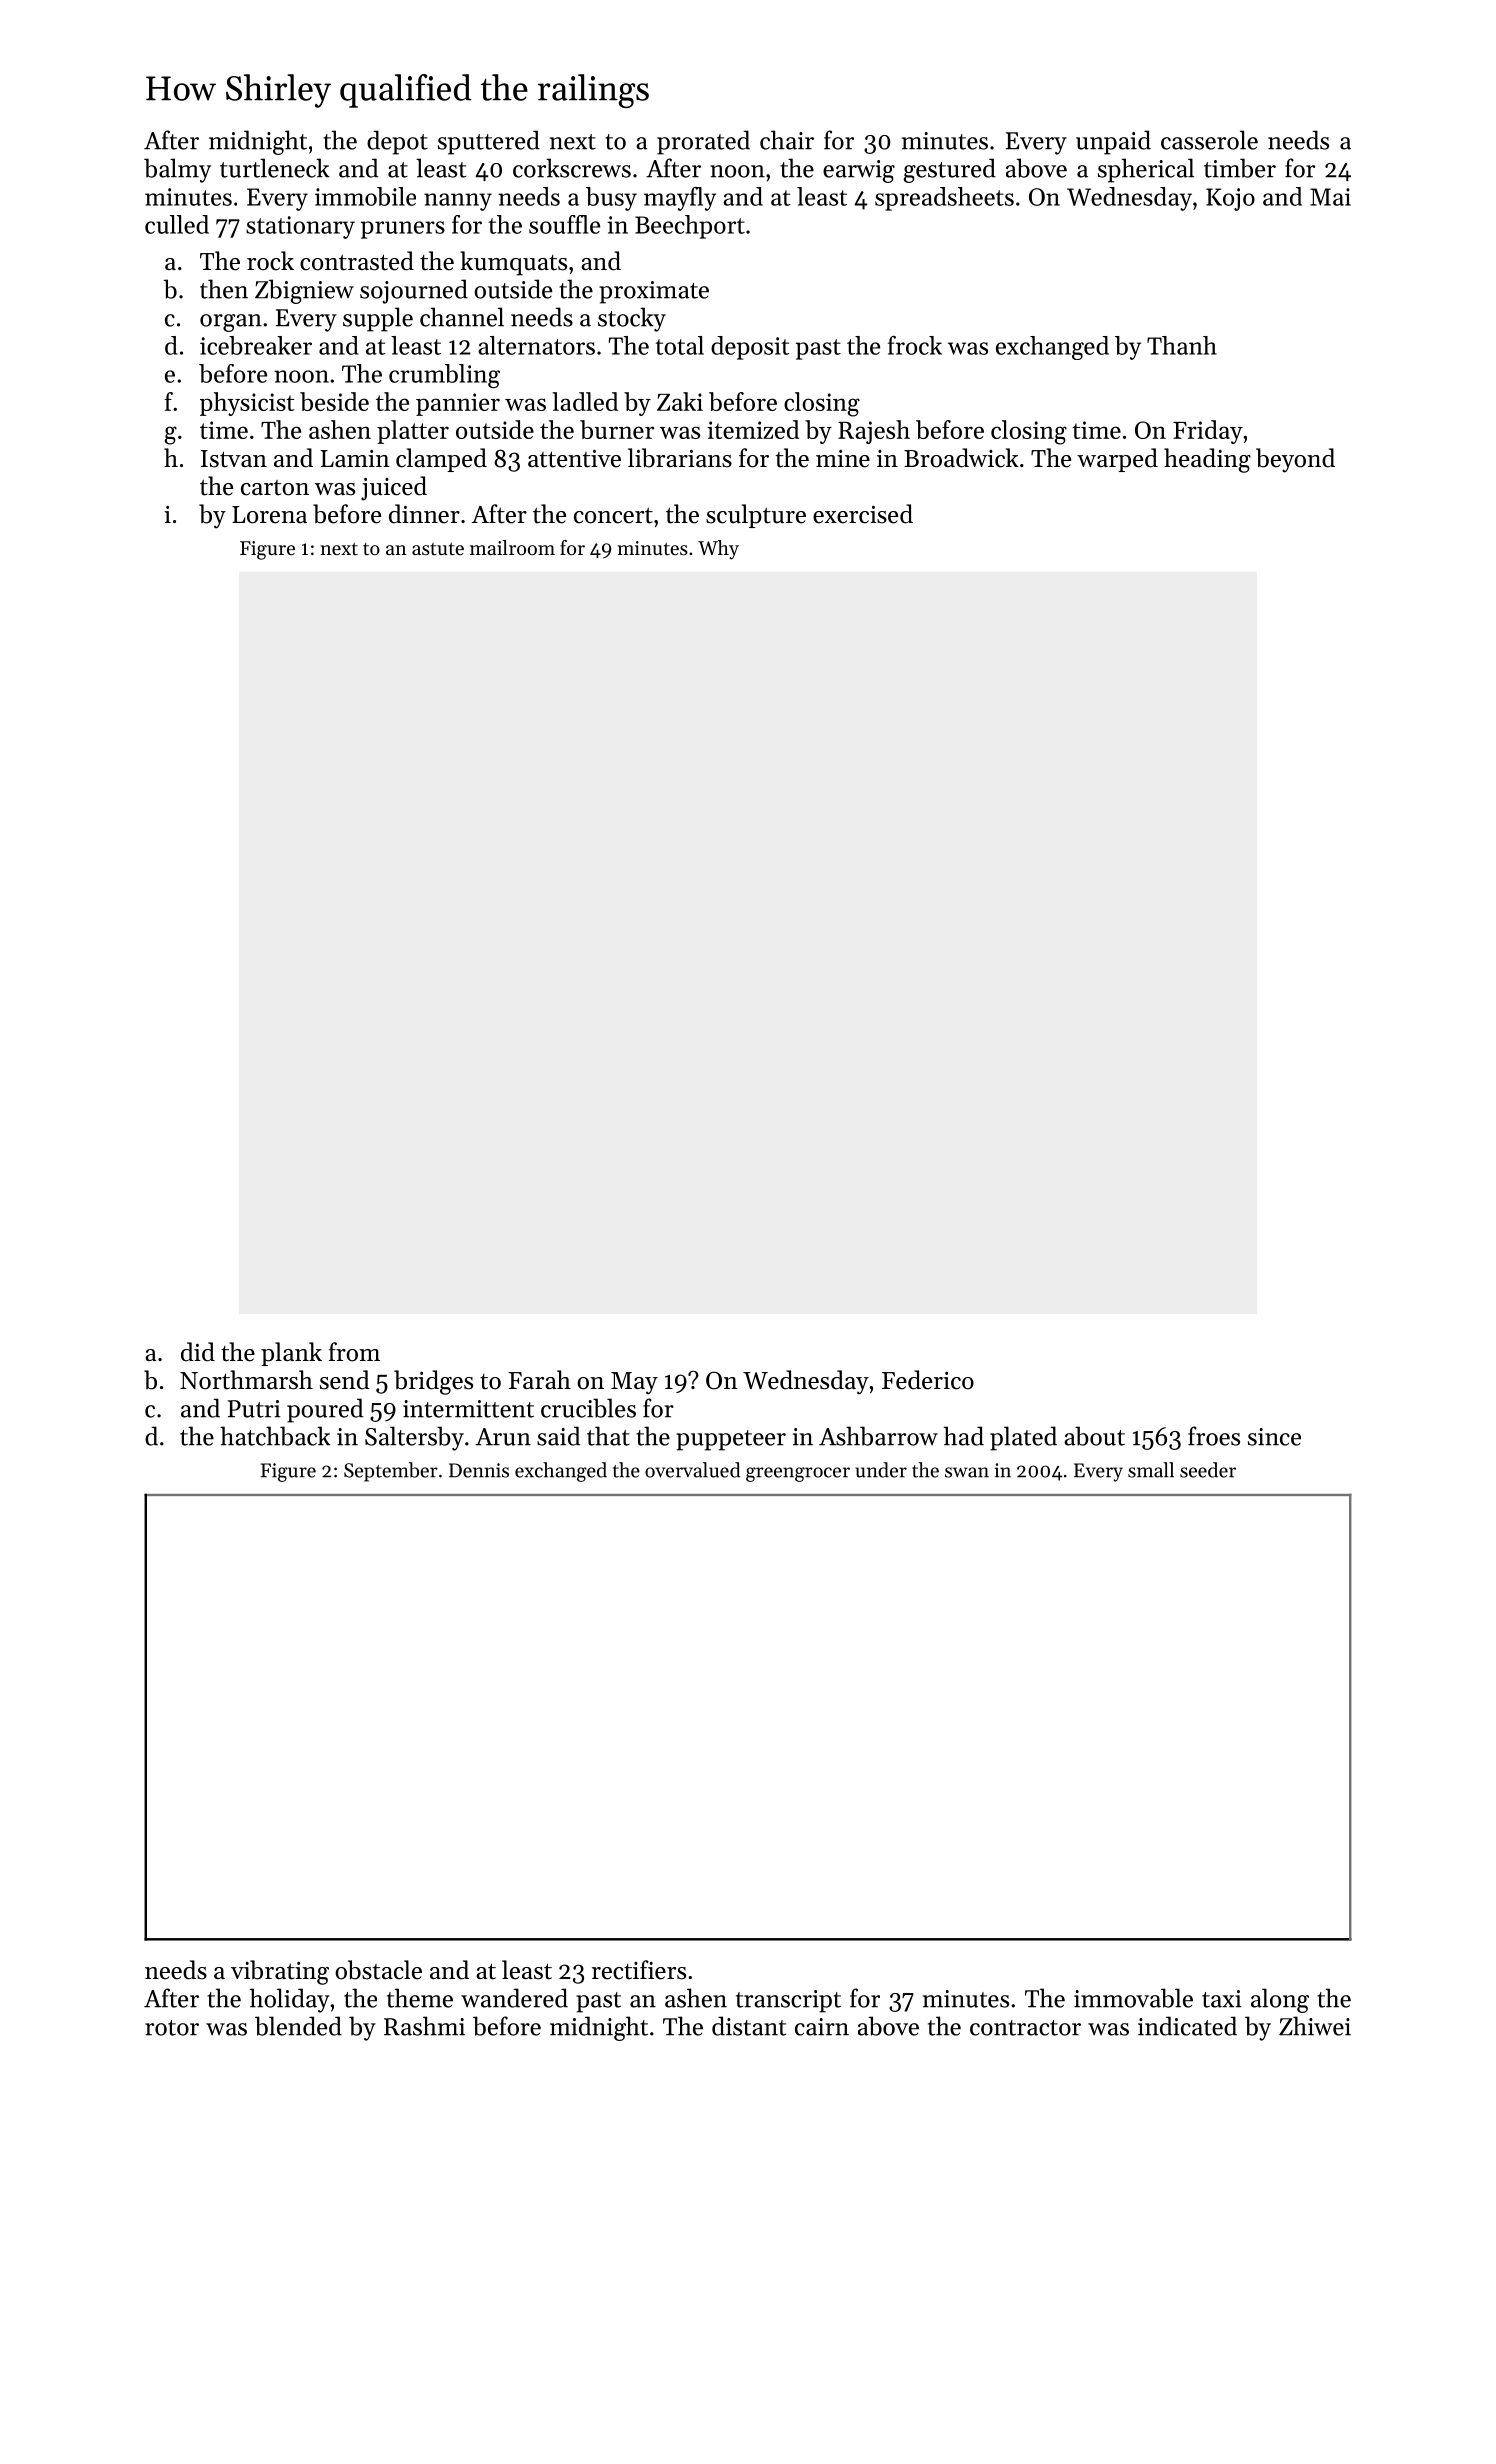 This document has height=2464, width=1496. I want to click on heading, so click(1207, 460).
